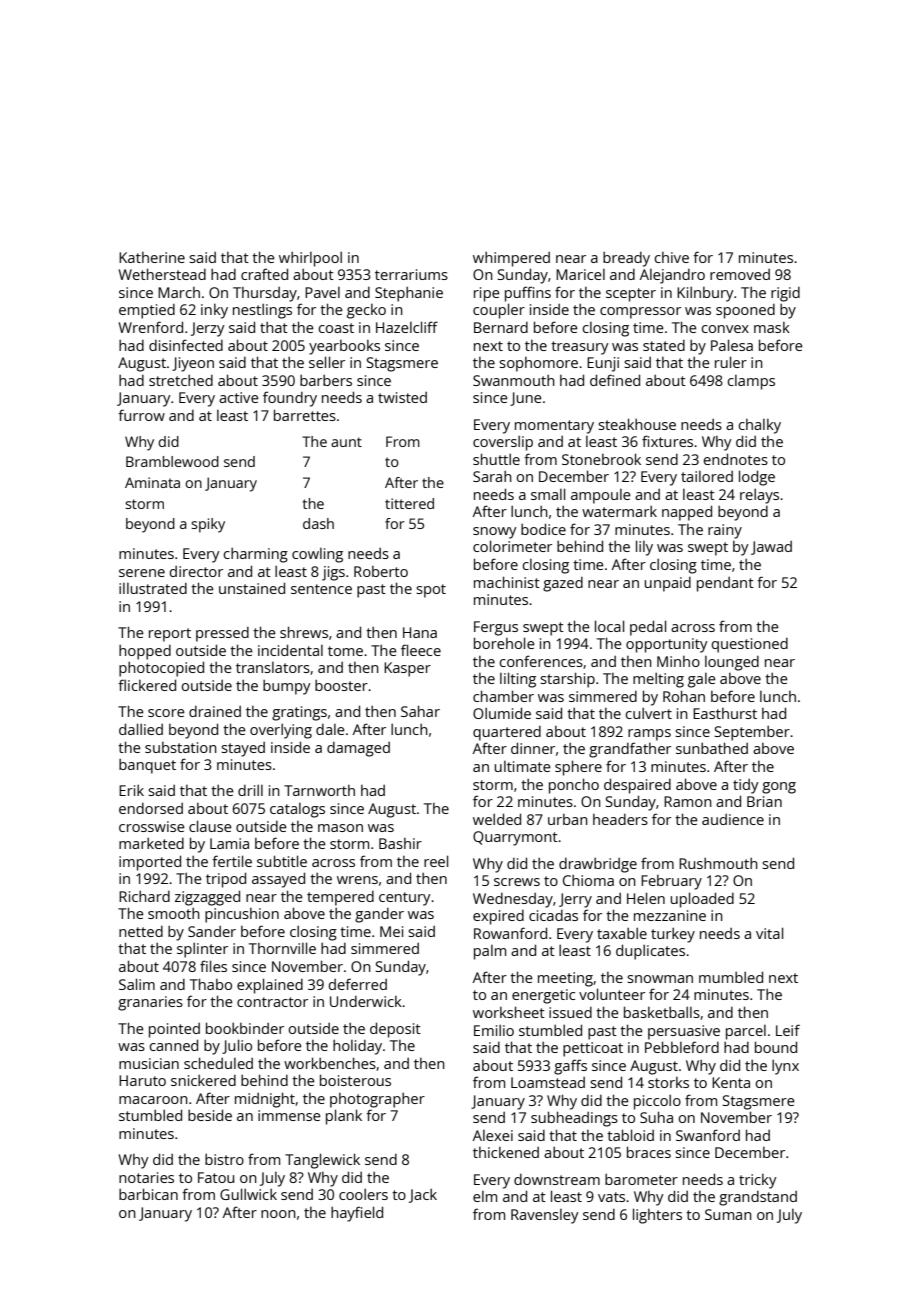  What do you see at coordinates (148, 1194) in the screenshot?
I see `barbican` at bounding box center [148, 1194].
